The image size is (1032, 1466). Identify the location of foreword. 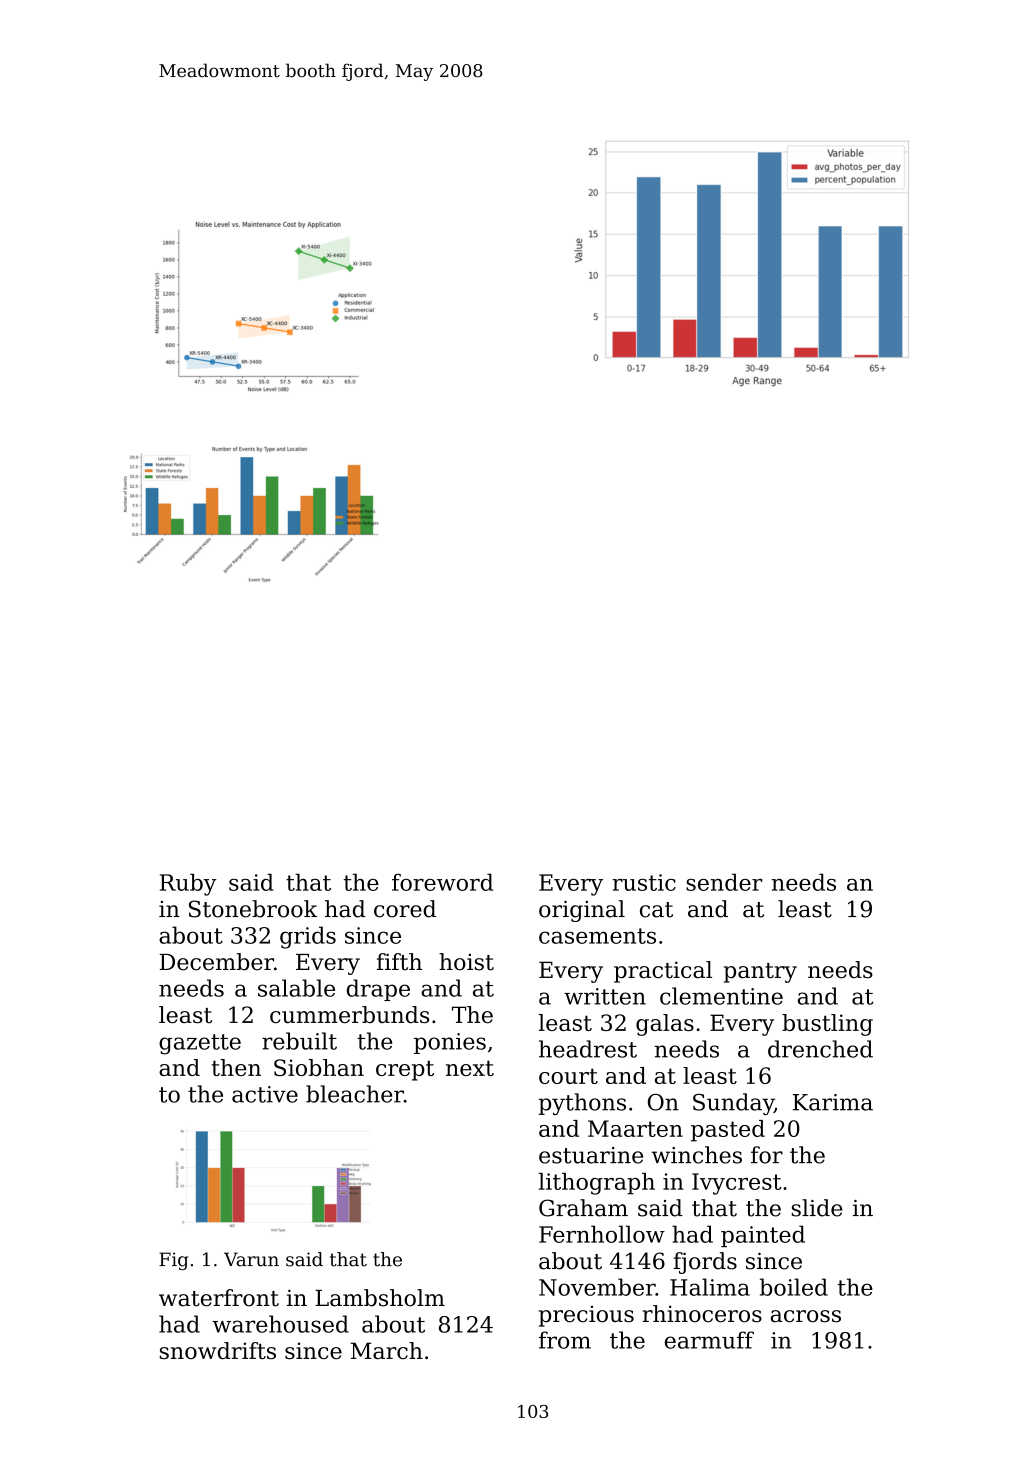
(442, 882).
